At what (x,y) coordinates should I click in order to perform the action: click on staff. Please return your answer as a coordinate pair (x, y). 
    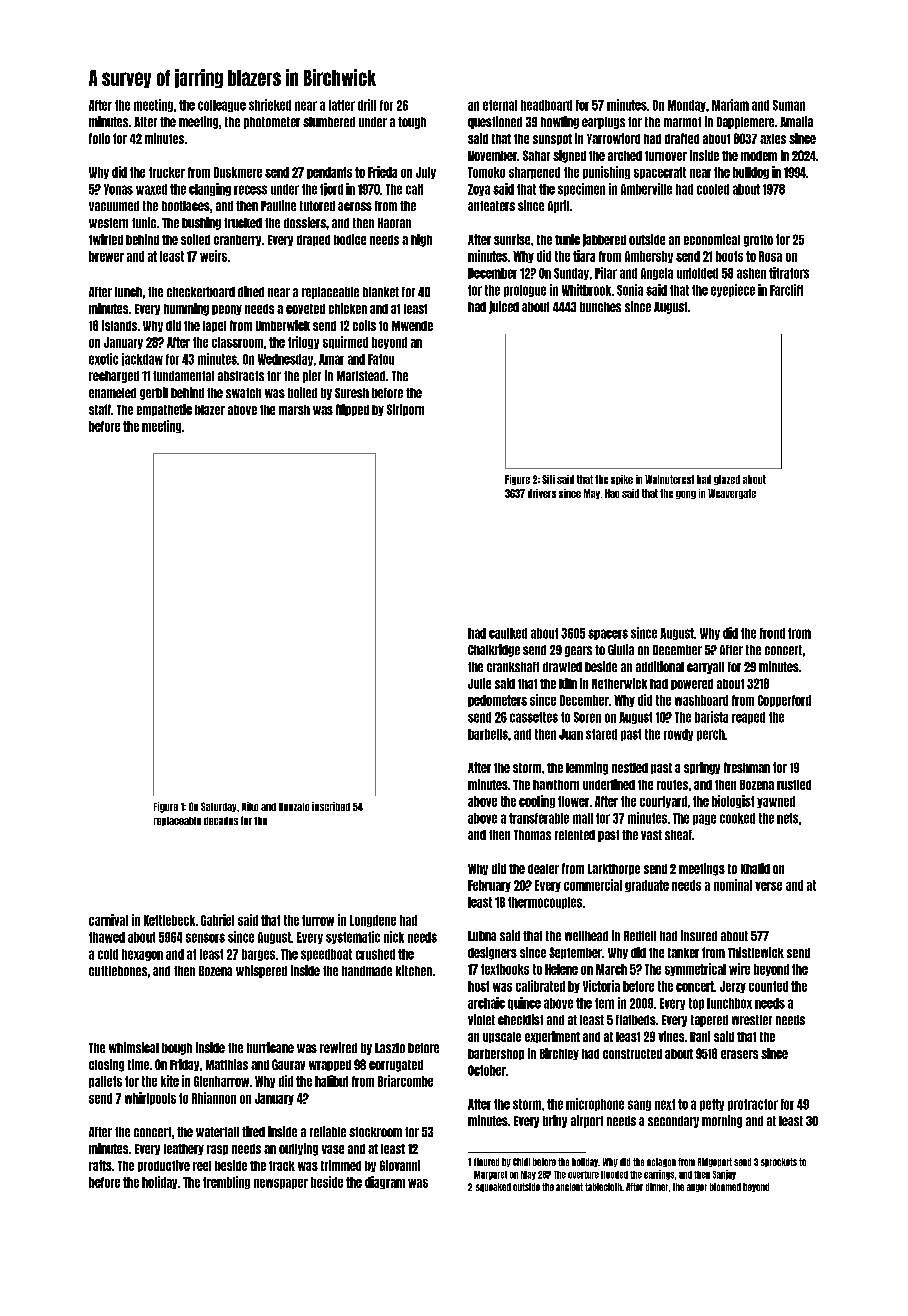
    Looking at the image, I should click on (100, 409).
